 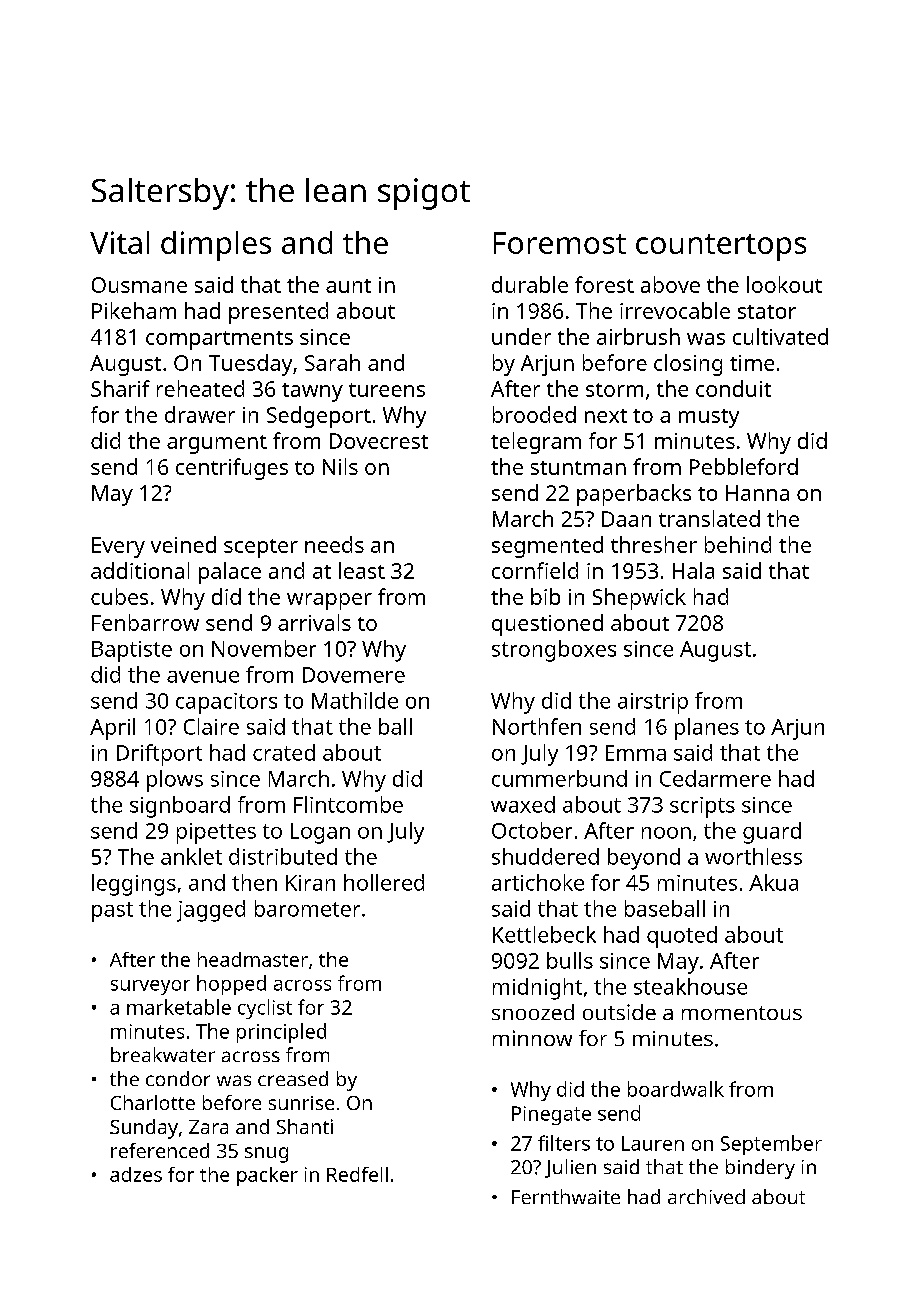 I want to click on compartments, so click(x=219, y=340).
